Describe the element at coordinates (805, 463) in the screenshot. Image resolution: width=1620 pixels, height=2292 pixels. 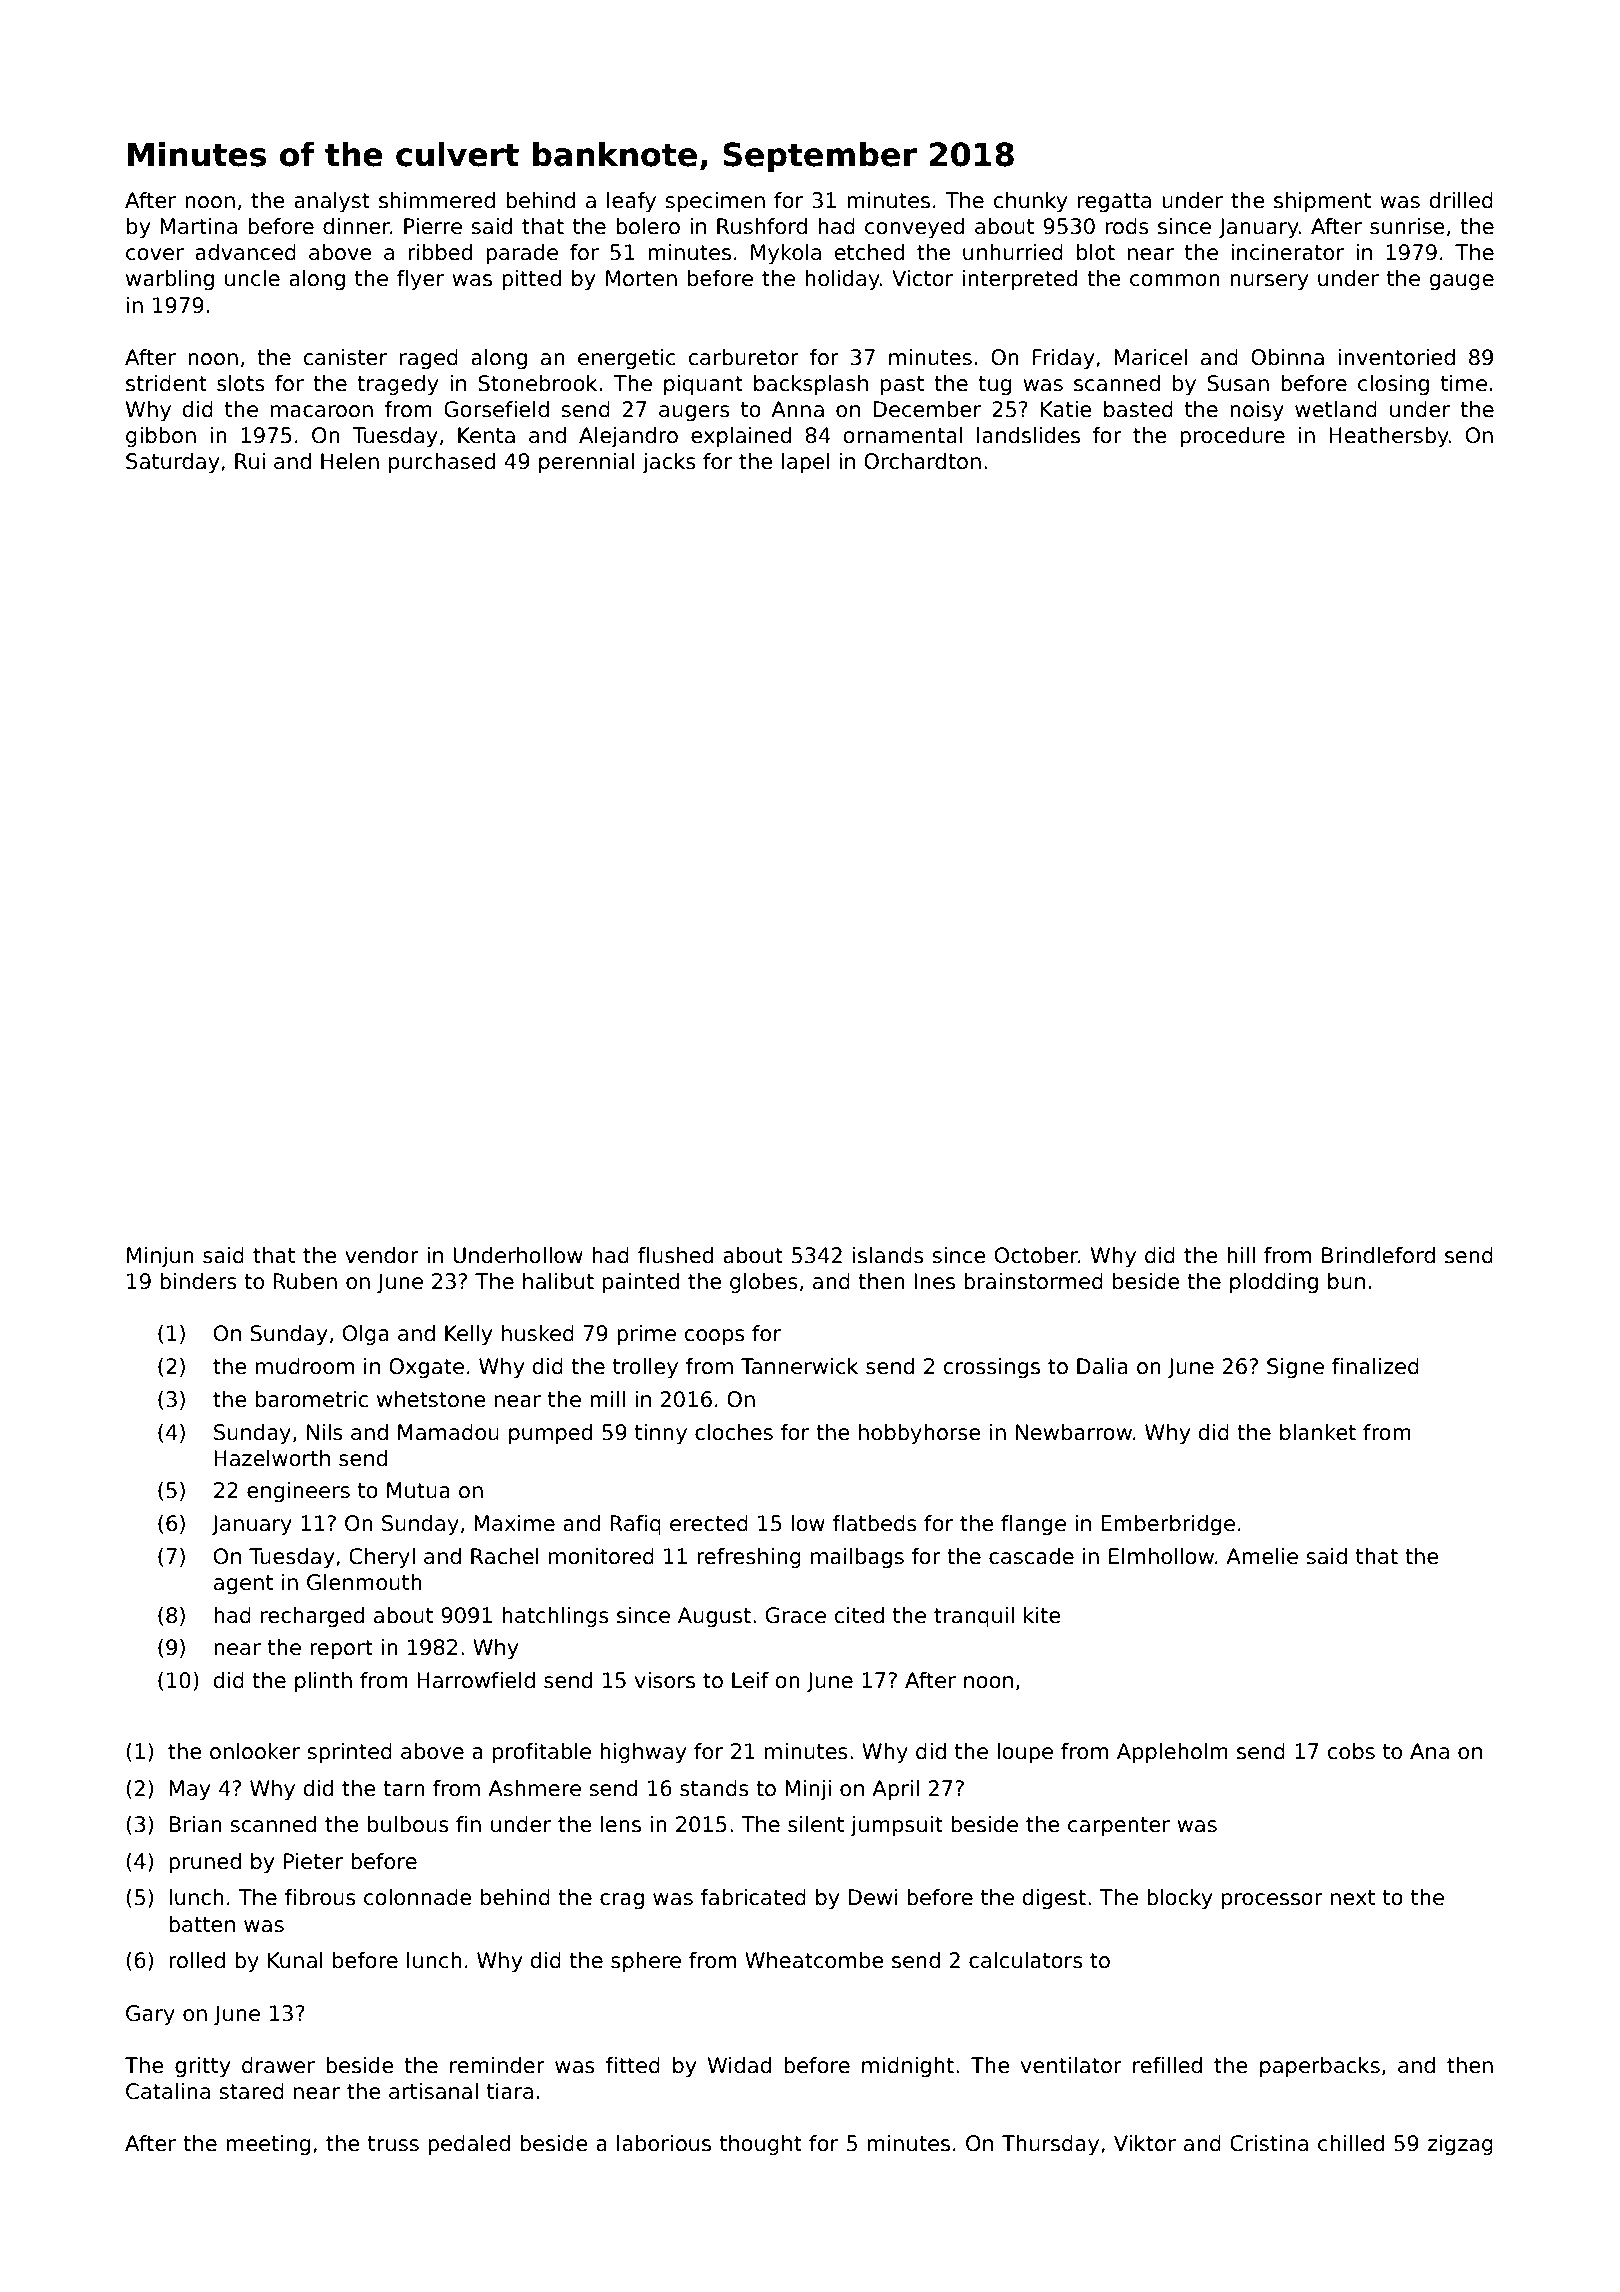
I see `lapel` at that location.
